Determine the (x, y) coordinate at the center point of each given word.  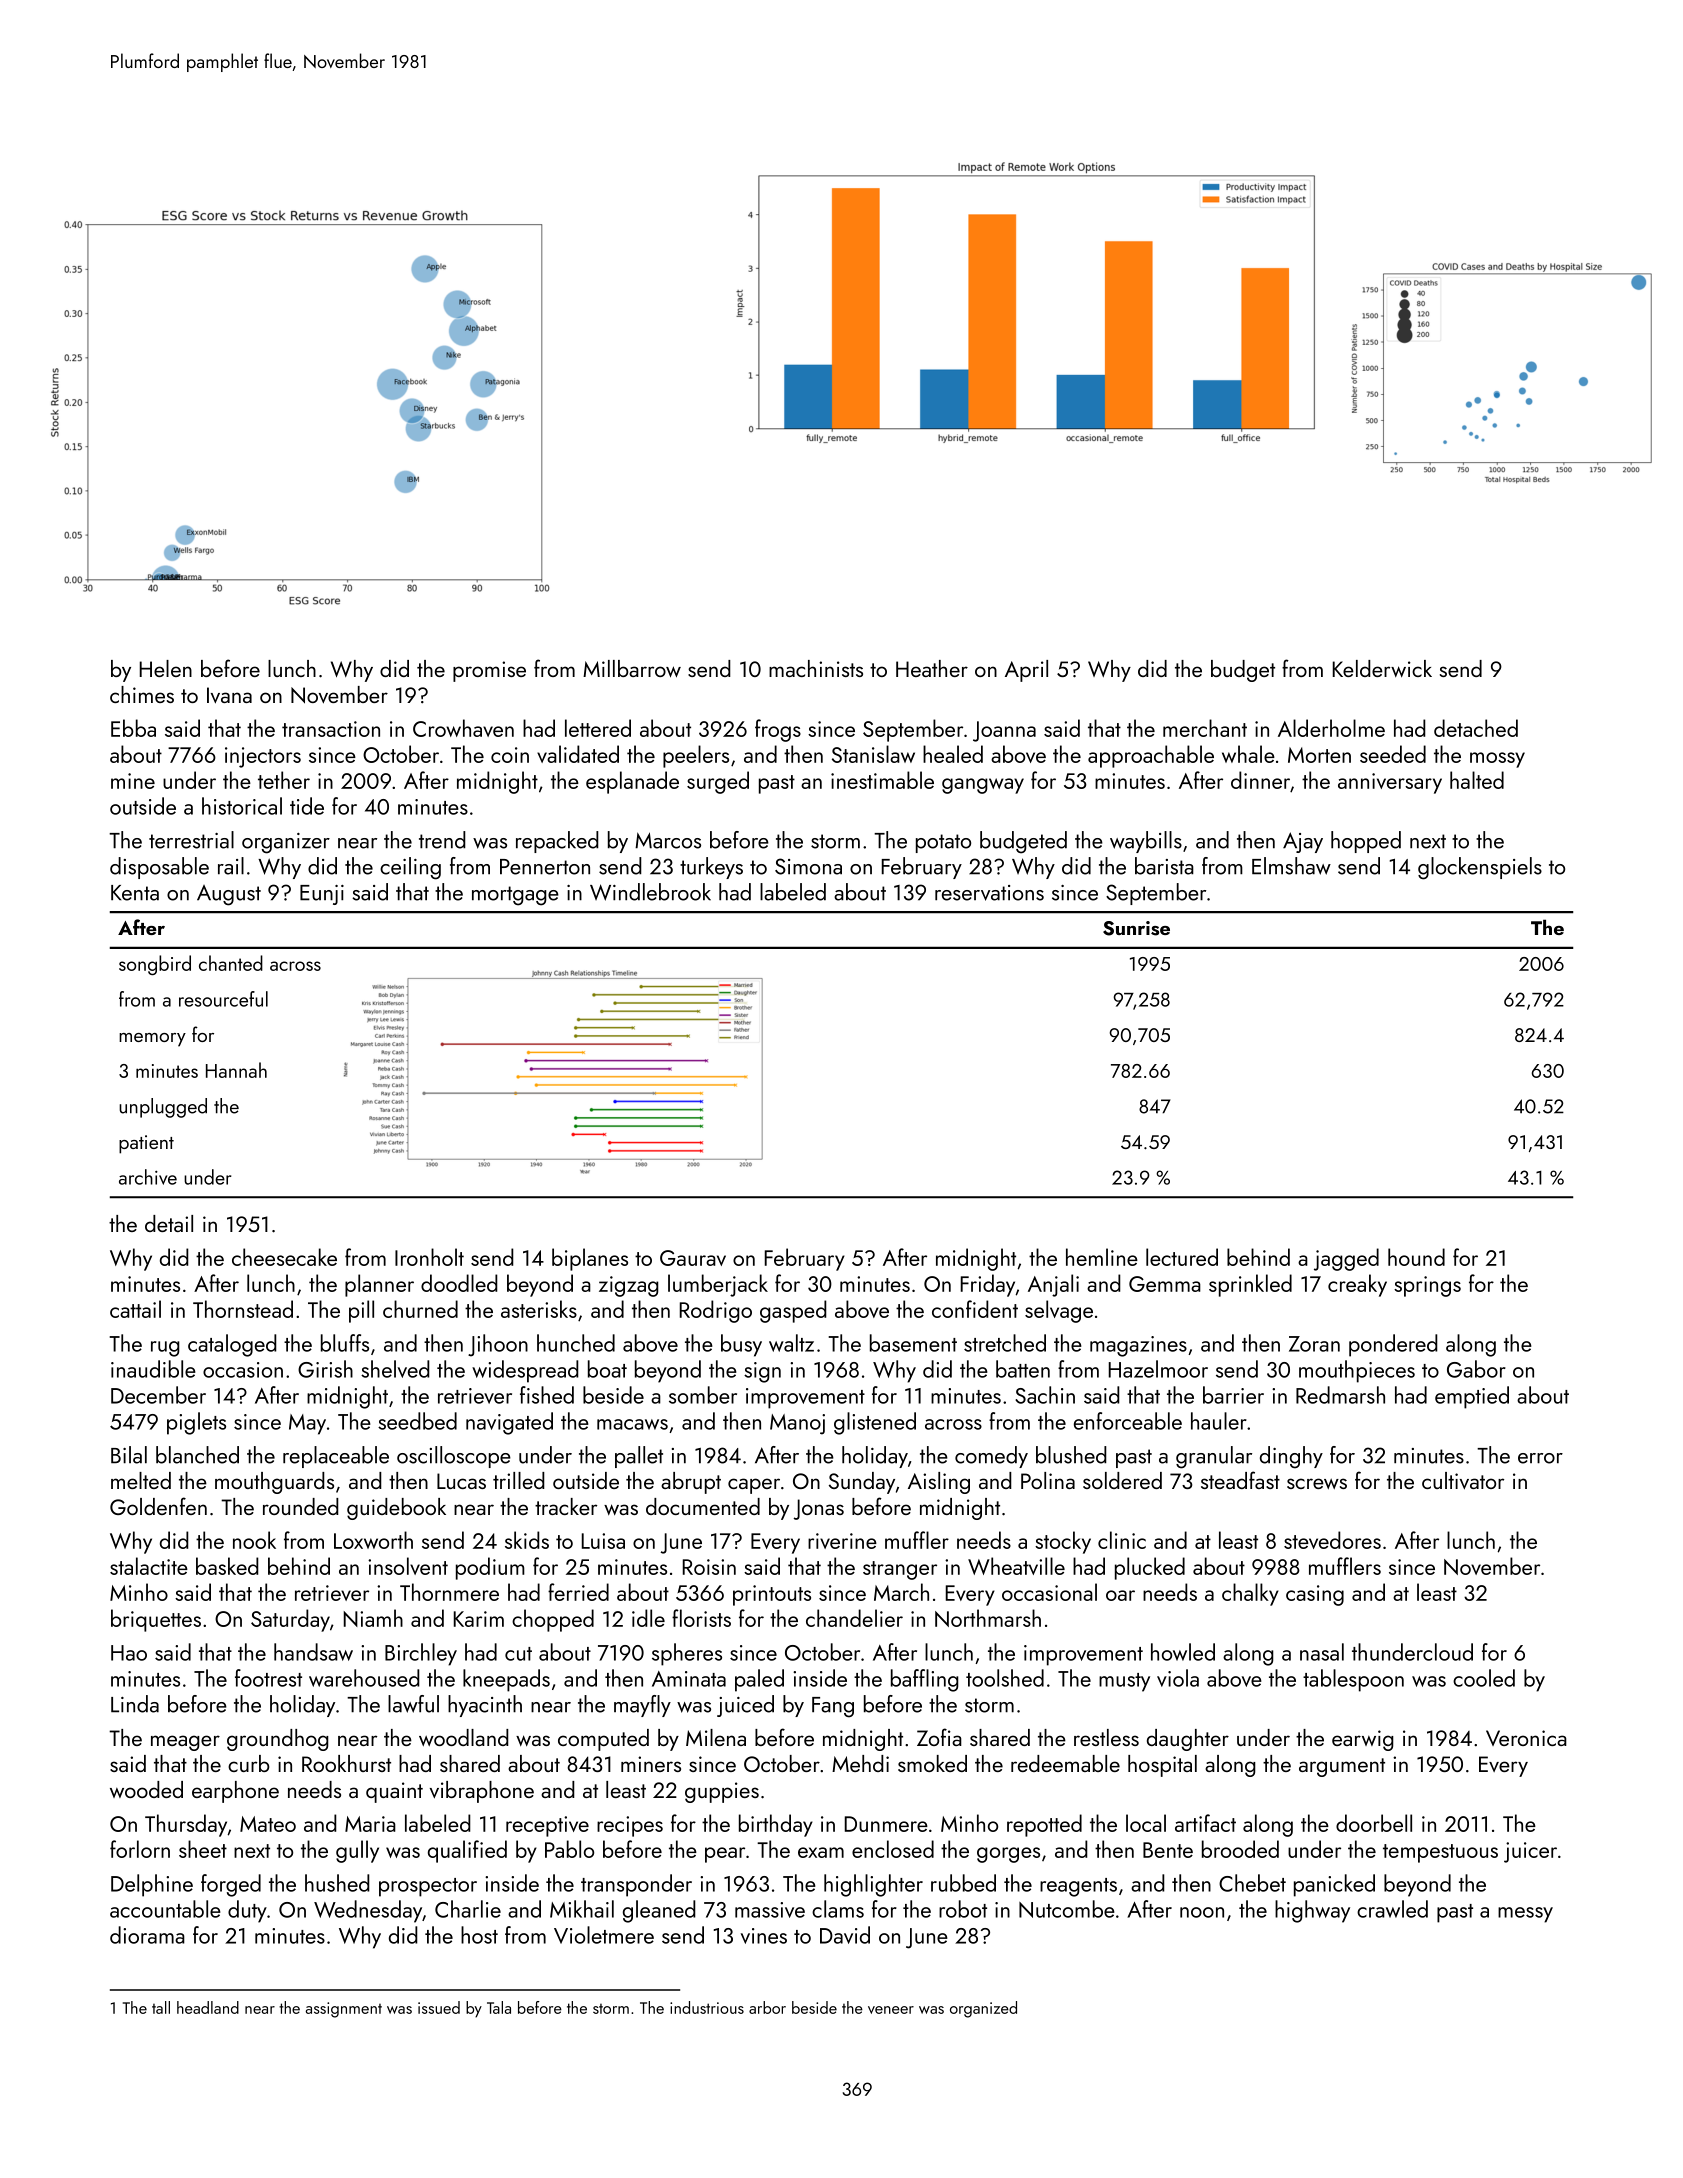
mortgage (515, 896)
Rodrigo (716, 1311)
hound (1416, 1257)
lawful (413, 1704)
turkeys (711, 868)
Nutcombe (1067, 1909)
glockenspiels (1480, 868)
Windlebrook (650, 892)
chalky (1250, 1594)
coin (510, 755)
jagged (1346, 1259)
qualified (467, 1851)
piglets (196, 1423)
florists (701, 1618)
